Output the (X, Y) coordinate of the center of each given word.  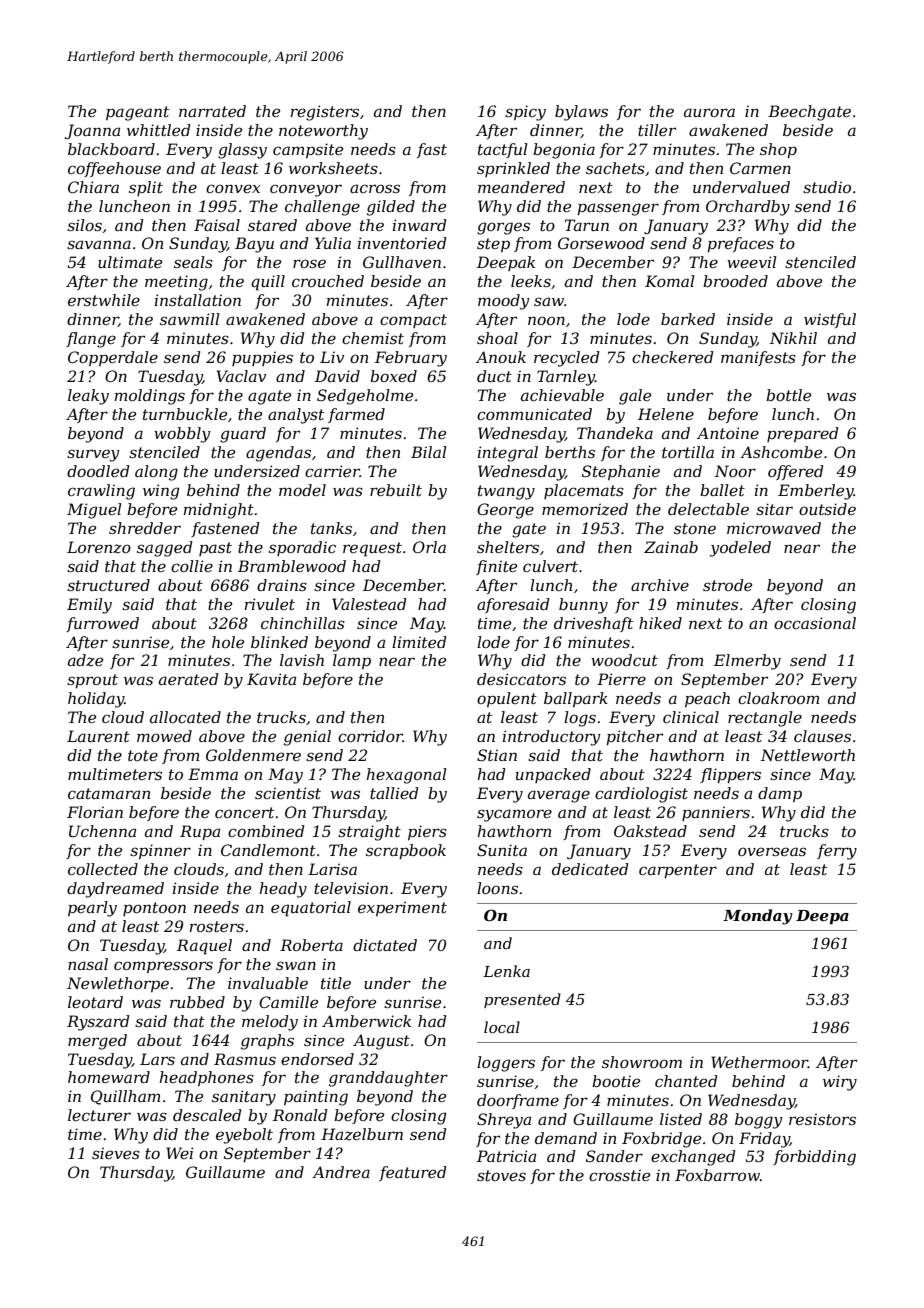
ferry (837, 852)
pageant (137, 113)
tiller (657, 130)
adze (85, 660)
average (559, 796)
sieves (116, 1153)
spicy (525, 113)
